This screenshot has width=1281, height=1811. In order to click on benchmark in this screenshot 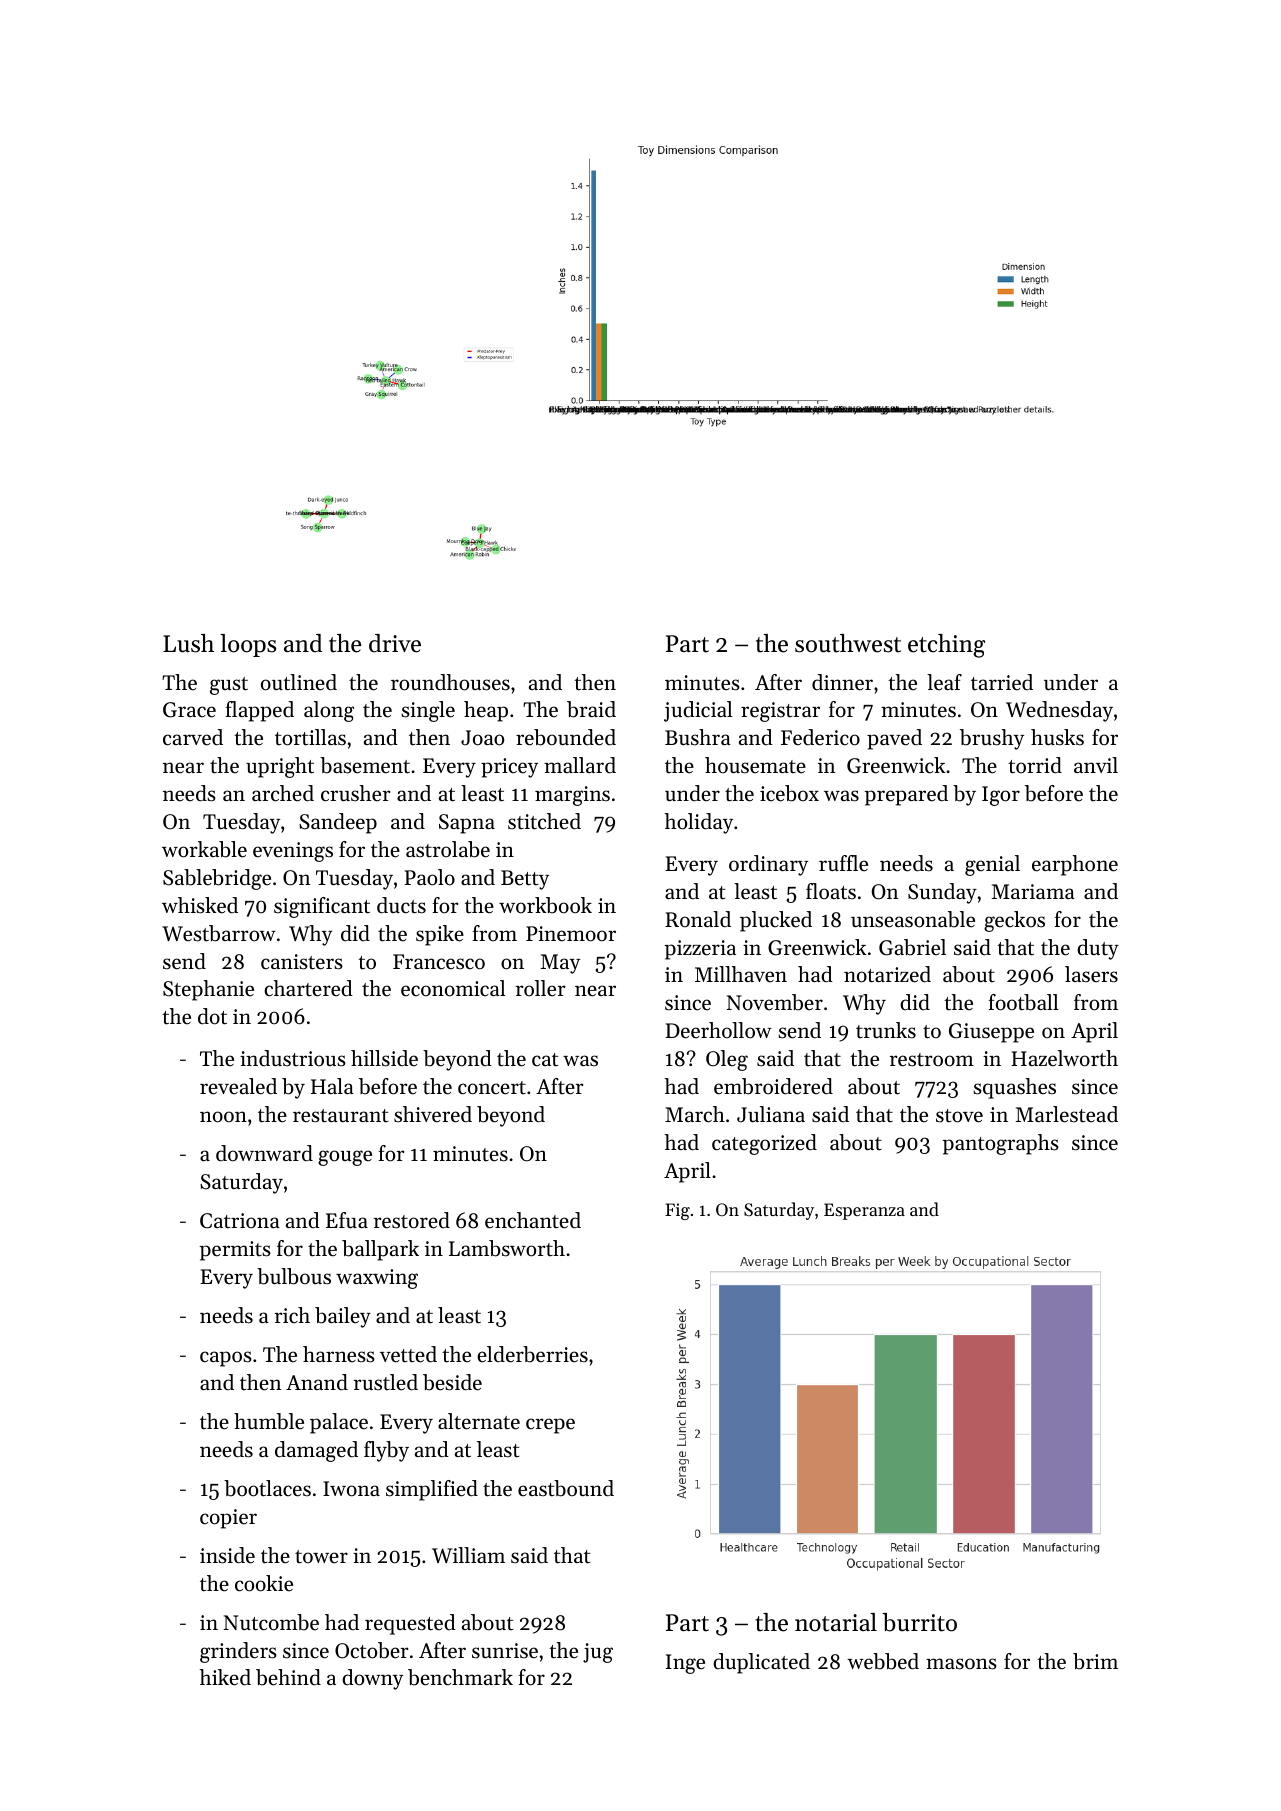, I will do `click(460, 1677)`.
